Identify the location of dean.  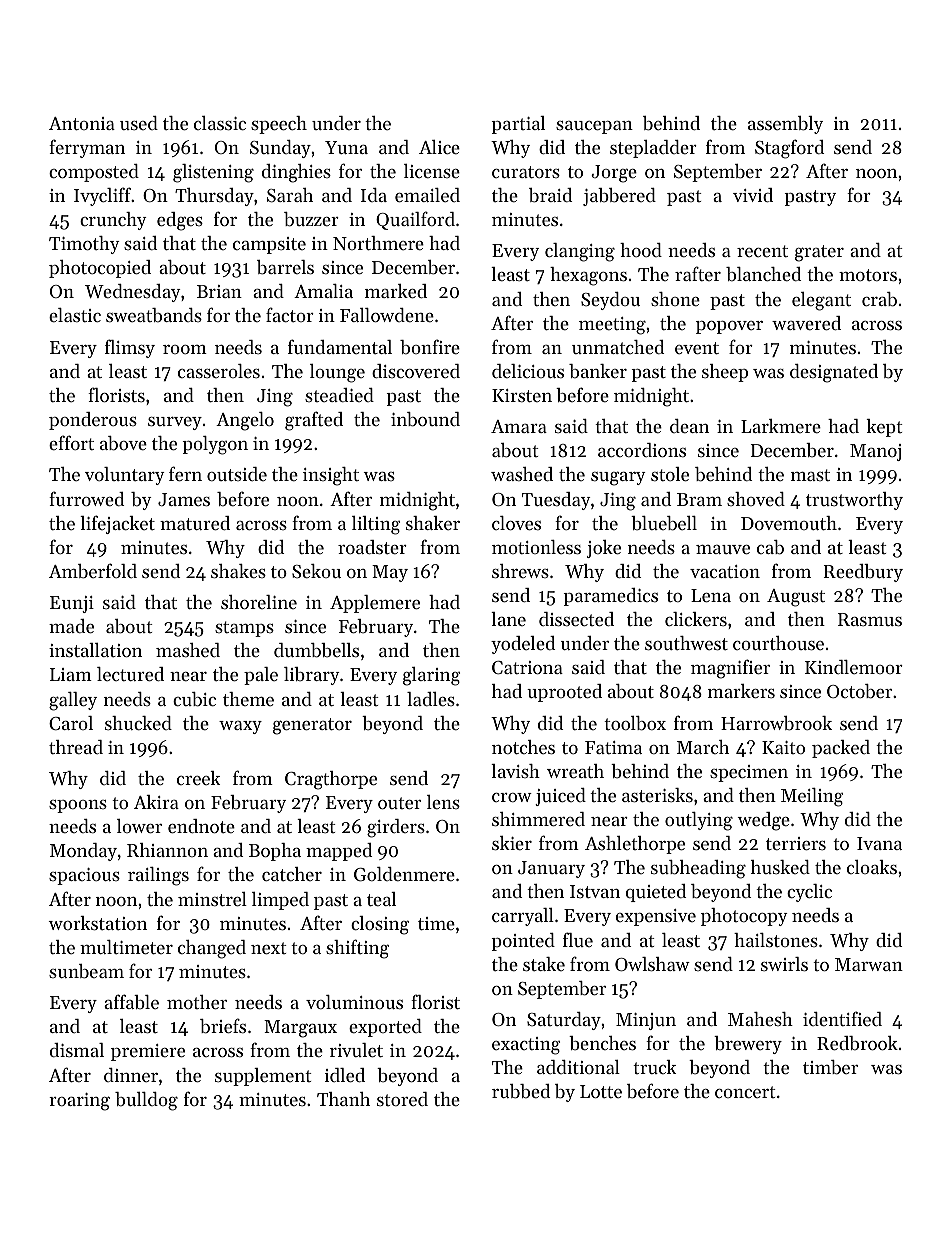
(689, 426).
